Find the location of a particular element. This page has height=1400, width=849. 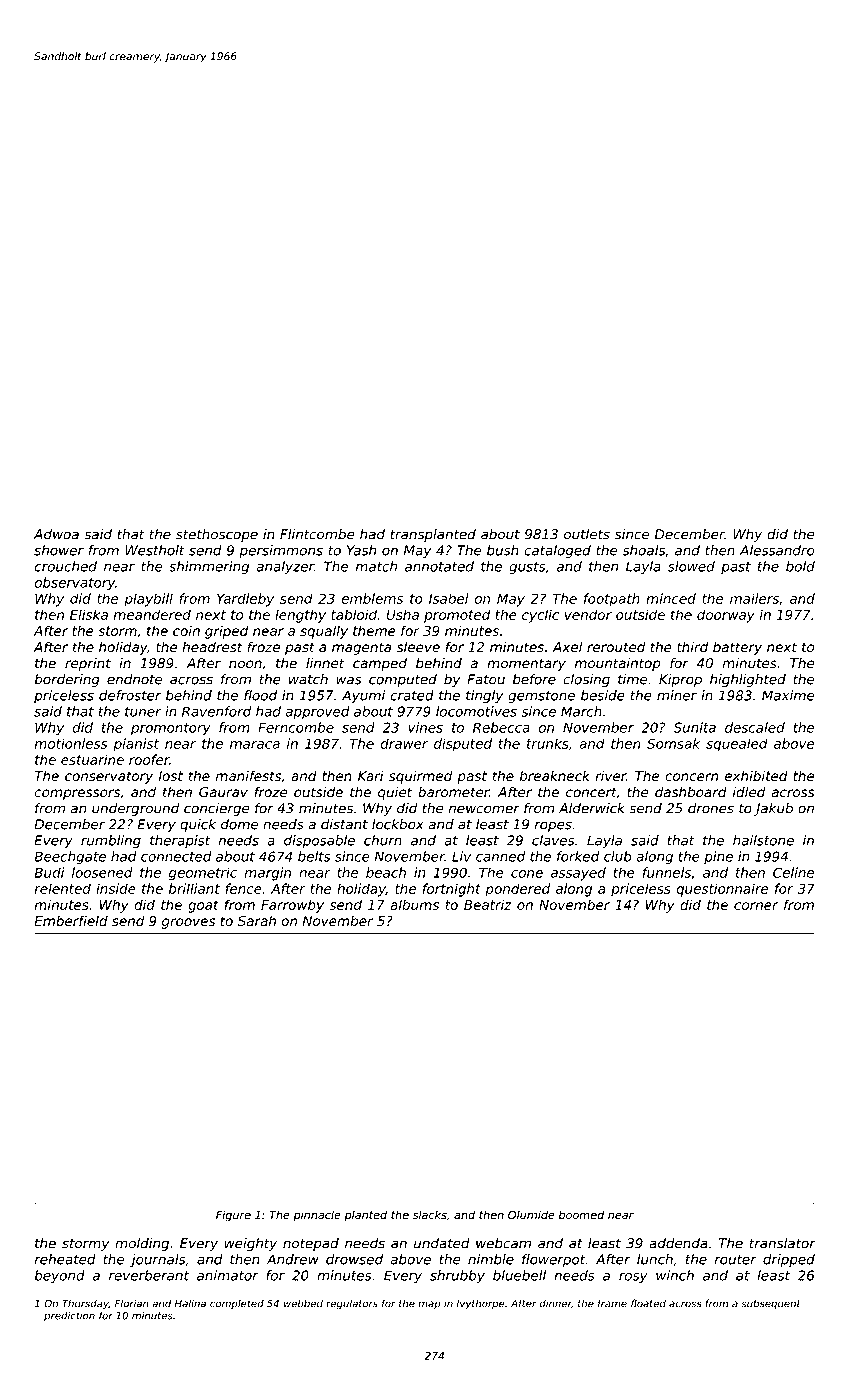

brilliant is located at coordinates (194, 888).
